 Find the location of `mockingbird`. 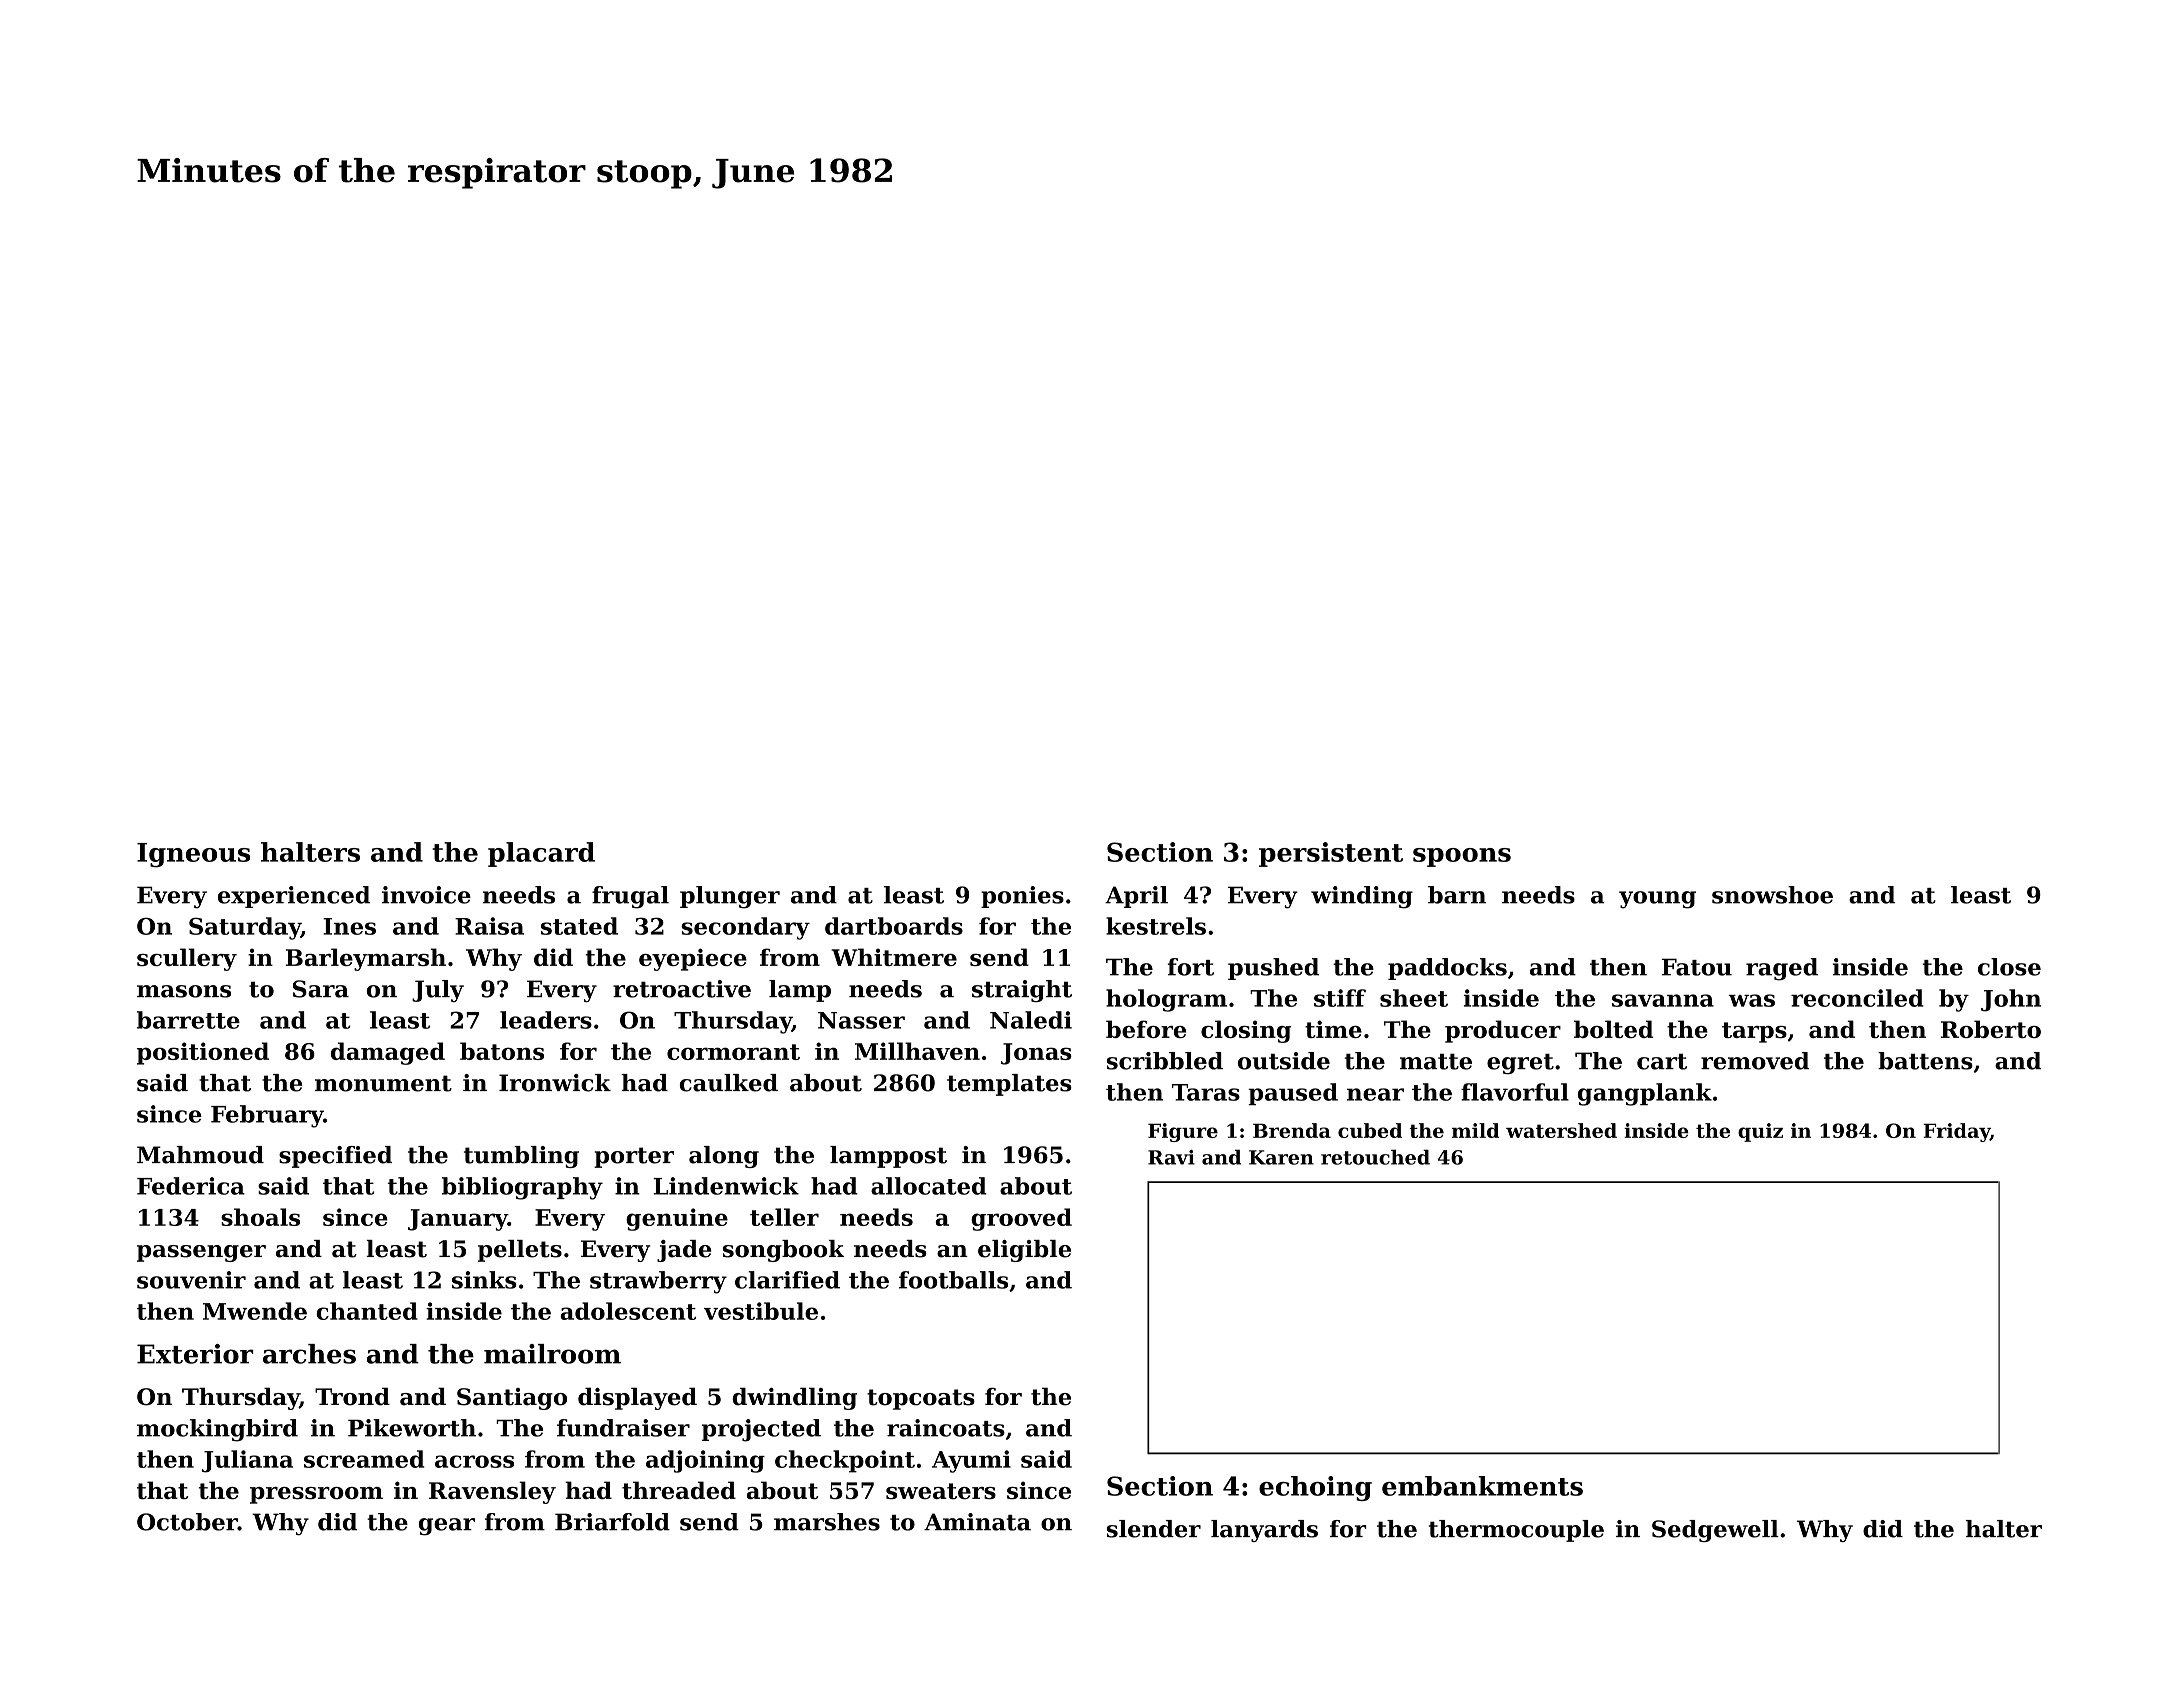

mockingbird is located at coordinates (217, 1430).
